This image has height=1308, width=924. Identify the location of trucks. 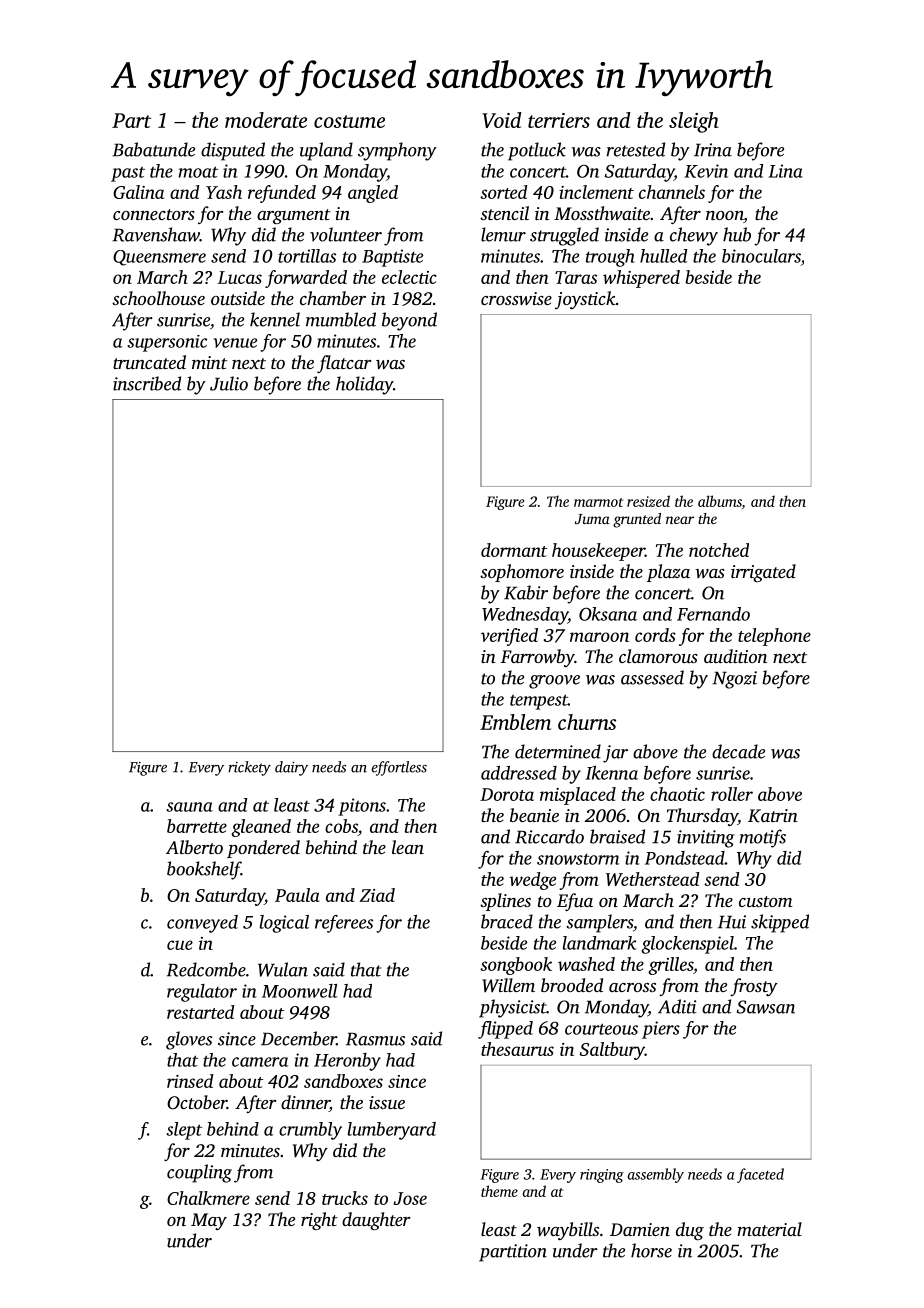
(345, 1198).
